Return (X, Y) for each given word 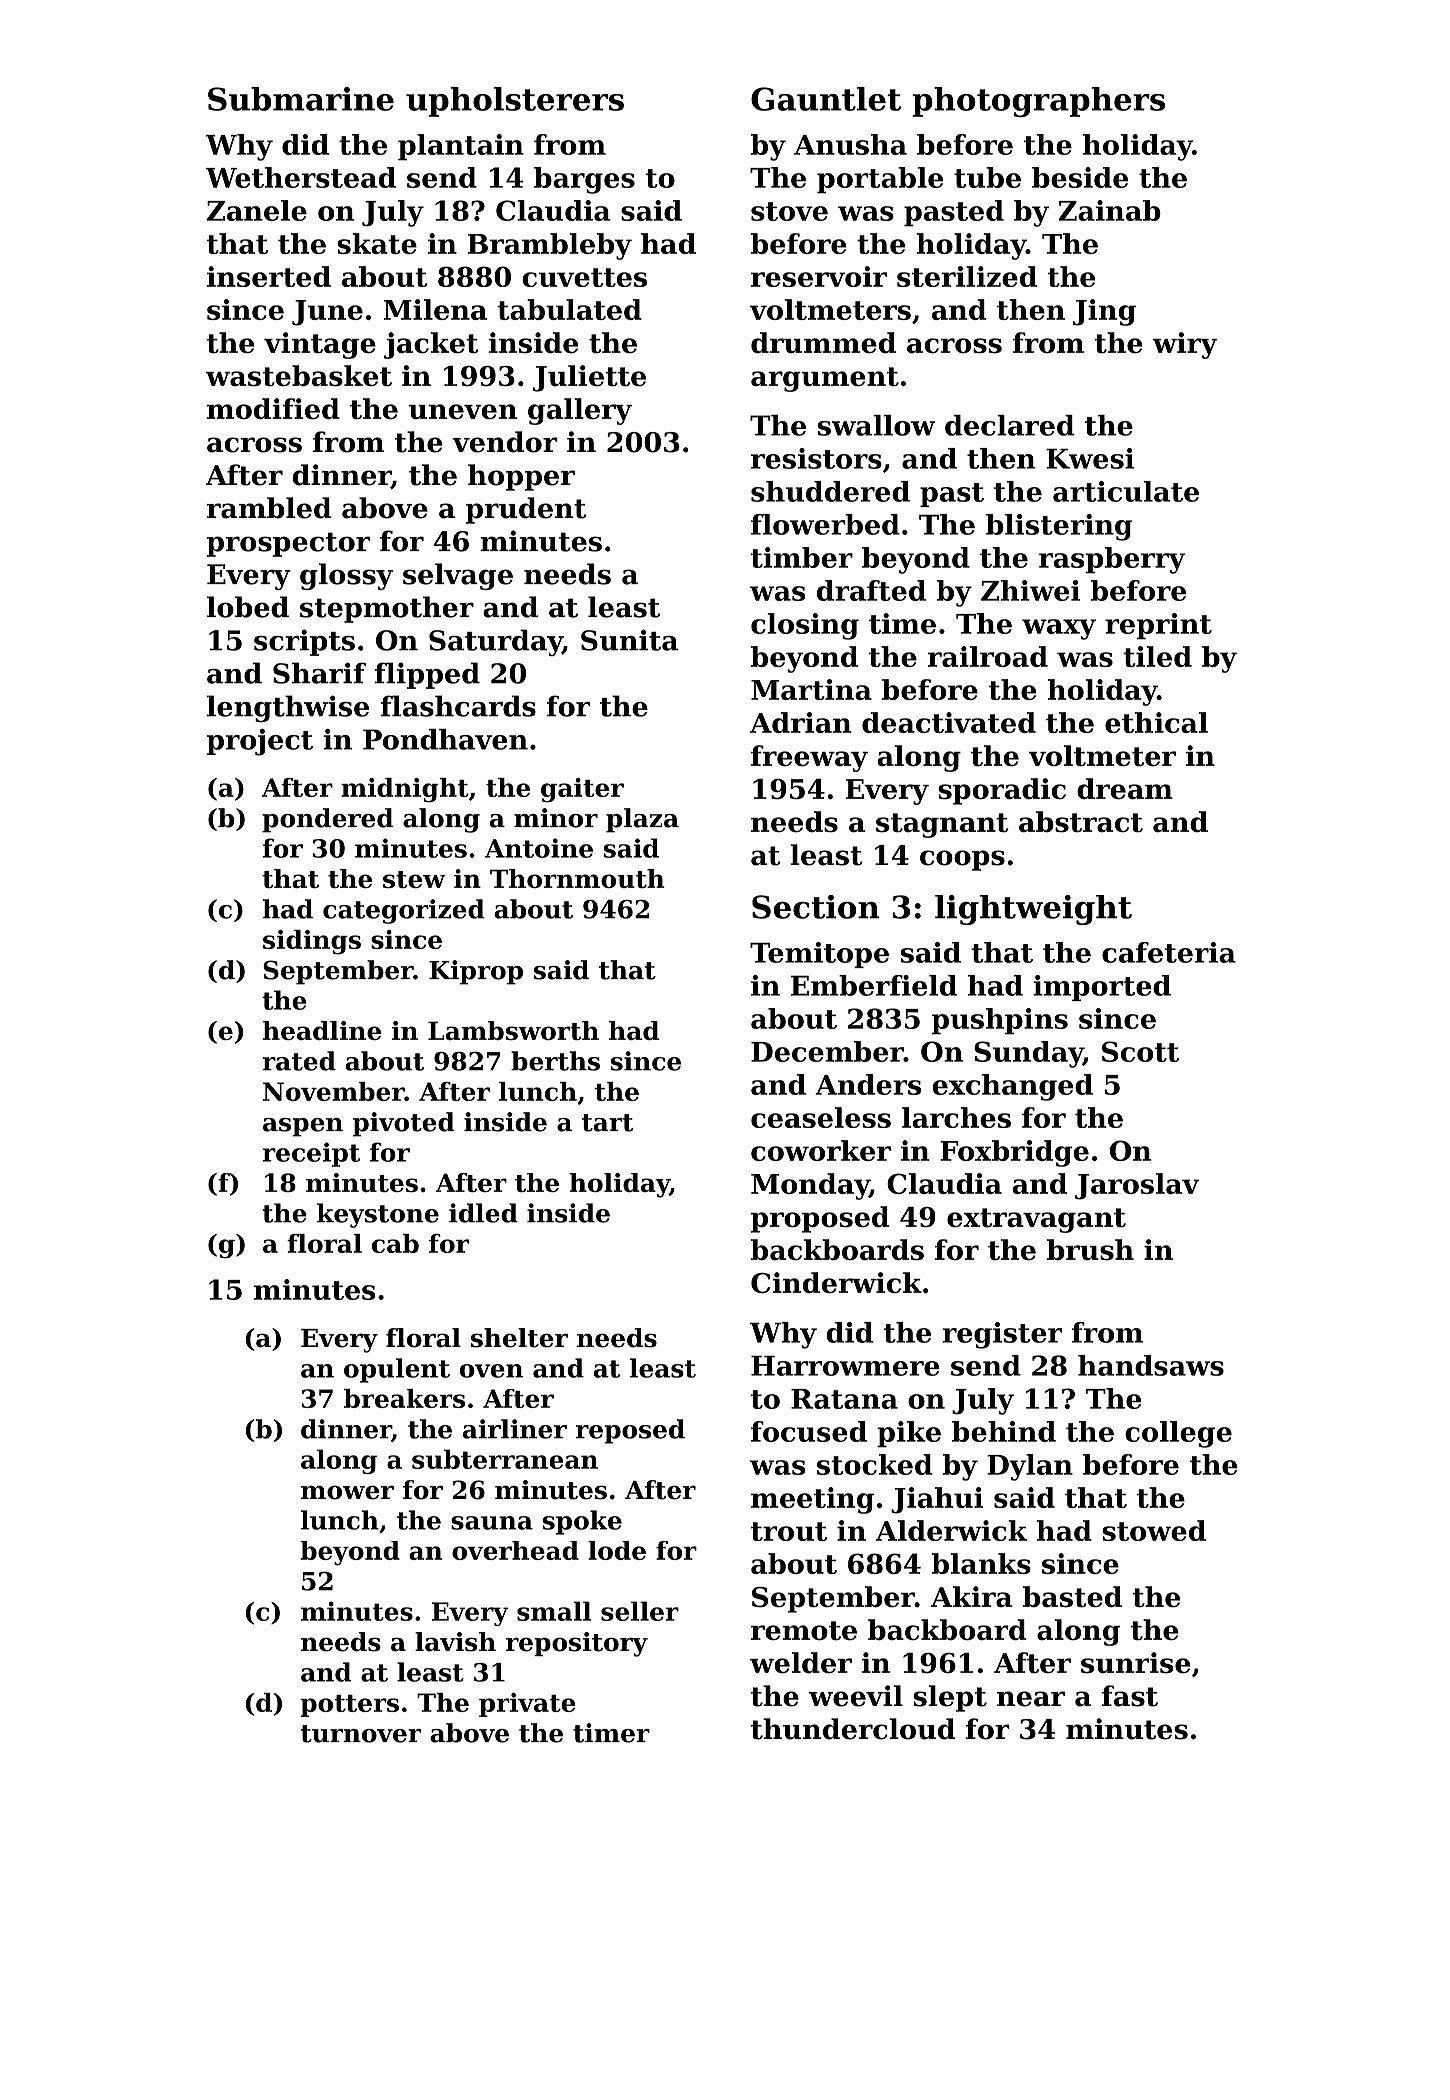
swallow (876, 425)
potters (349, 1706)
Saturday (495, 642)
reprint (1158, 626)
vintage (320, 345)
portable (880, 180)
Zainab (1110, 210)
